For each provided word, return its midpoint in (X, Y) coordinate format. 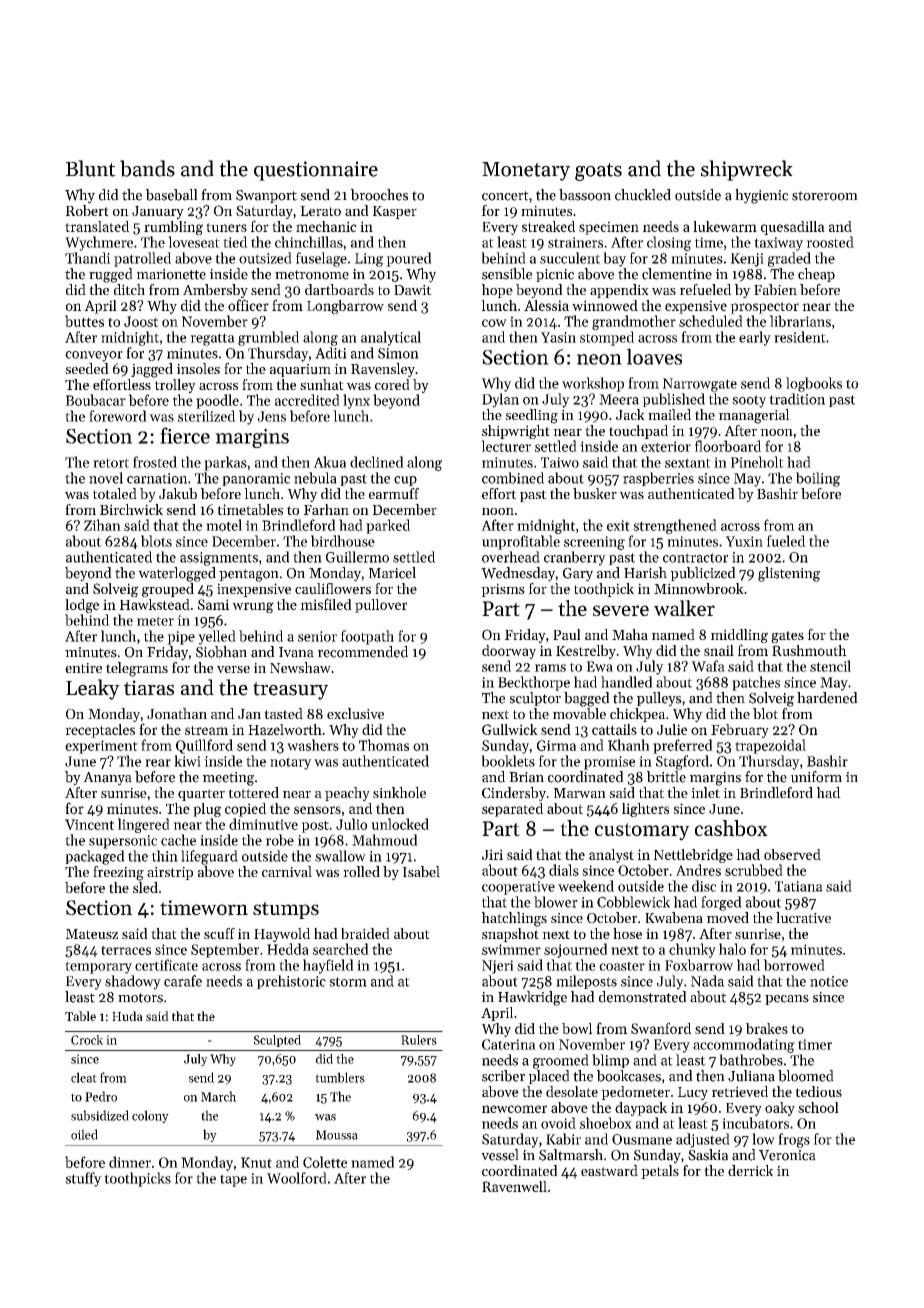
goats (598, 172)
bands (147, 168)
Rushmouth (809, 650)
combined (513, 478)
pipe (181, 638)
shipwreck (747, 170)
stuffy (83, 1179)
